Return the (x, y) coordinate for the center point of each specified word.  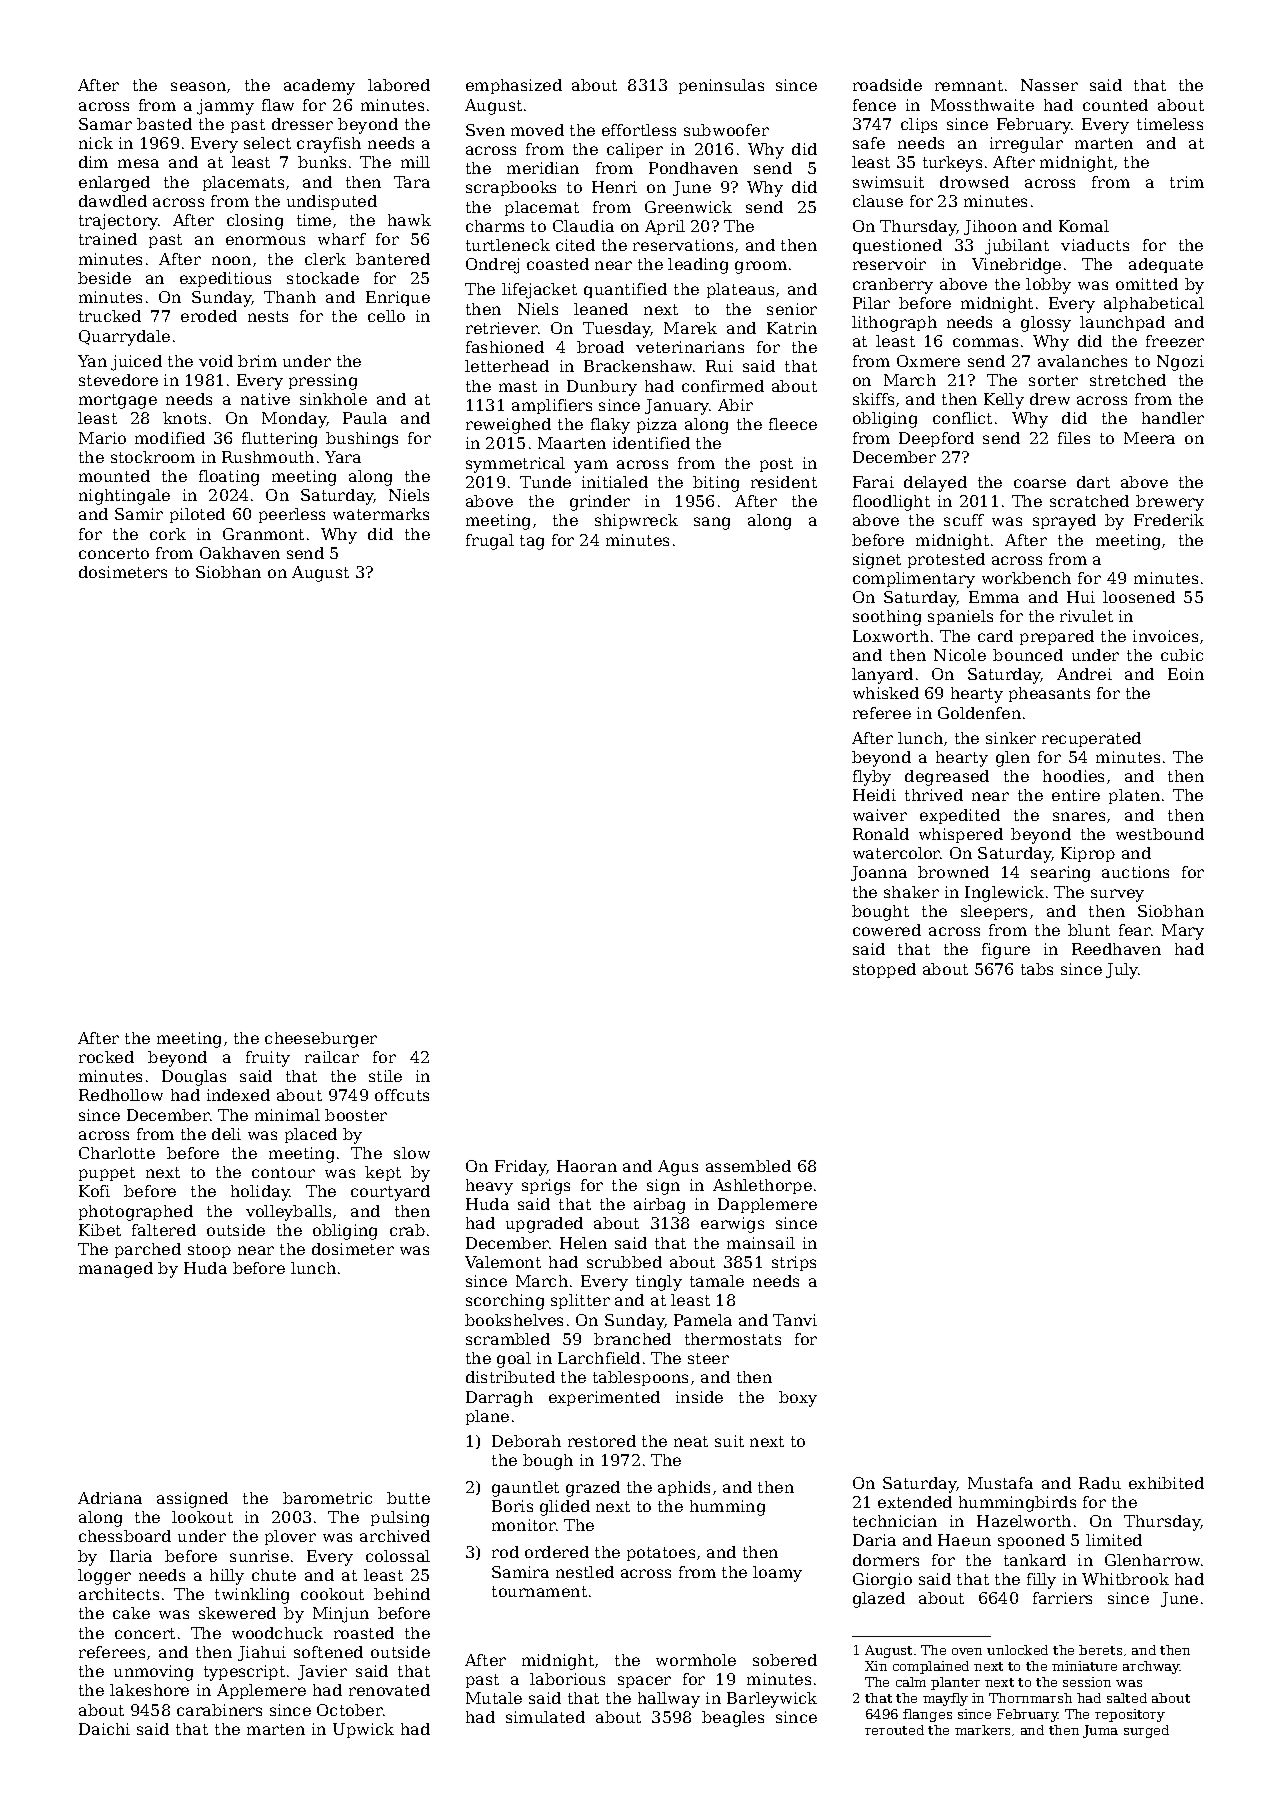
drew (1050, 399)
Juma (1100, 1731)
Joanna (879, 873)
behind (402, 1594)
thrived (934, 795)
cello (386, 316)
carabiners (219, 1710)
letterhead (507, 366)
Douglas (194, 1078)
